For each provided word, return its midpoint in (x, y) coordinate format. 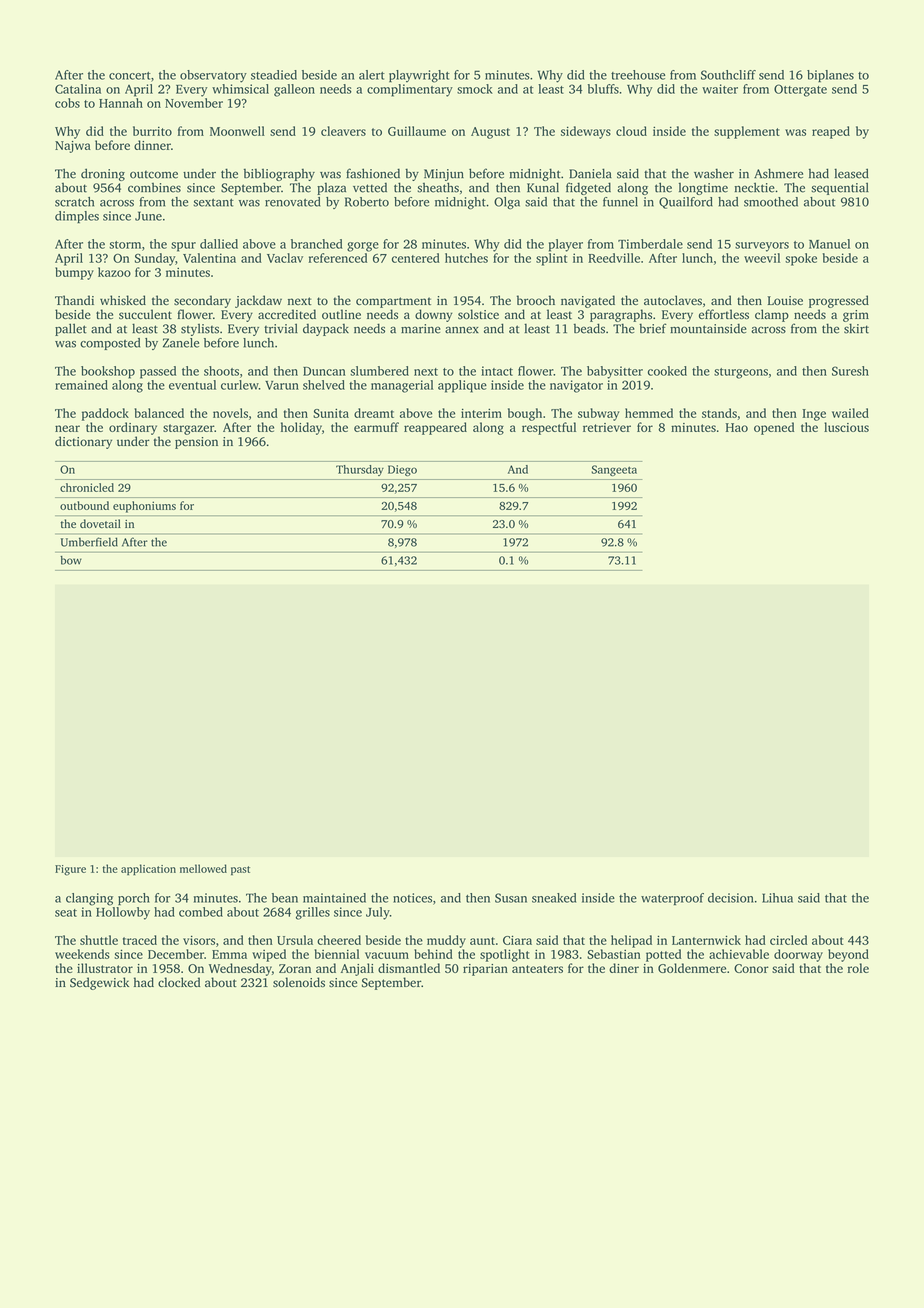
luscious (846, 427)
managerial (402, 386)
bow (71, 560)
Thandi (74, 300)
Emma (229, 954)
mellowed (203, 868)
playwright (419, 76)
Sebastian (613, 954)
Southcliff (728, 75)
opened (774, 428)
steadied (274, 75)
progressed (839, 301)
